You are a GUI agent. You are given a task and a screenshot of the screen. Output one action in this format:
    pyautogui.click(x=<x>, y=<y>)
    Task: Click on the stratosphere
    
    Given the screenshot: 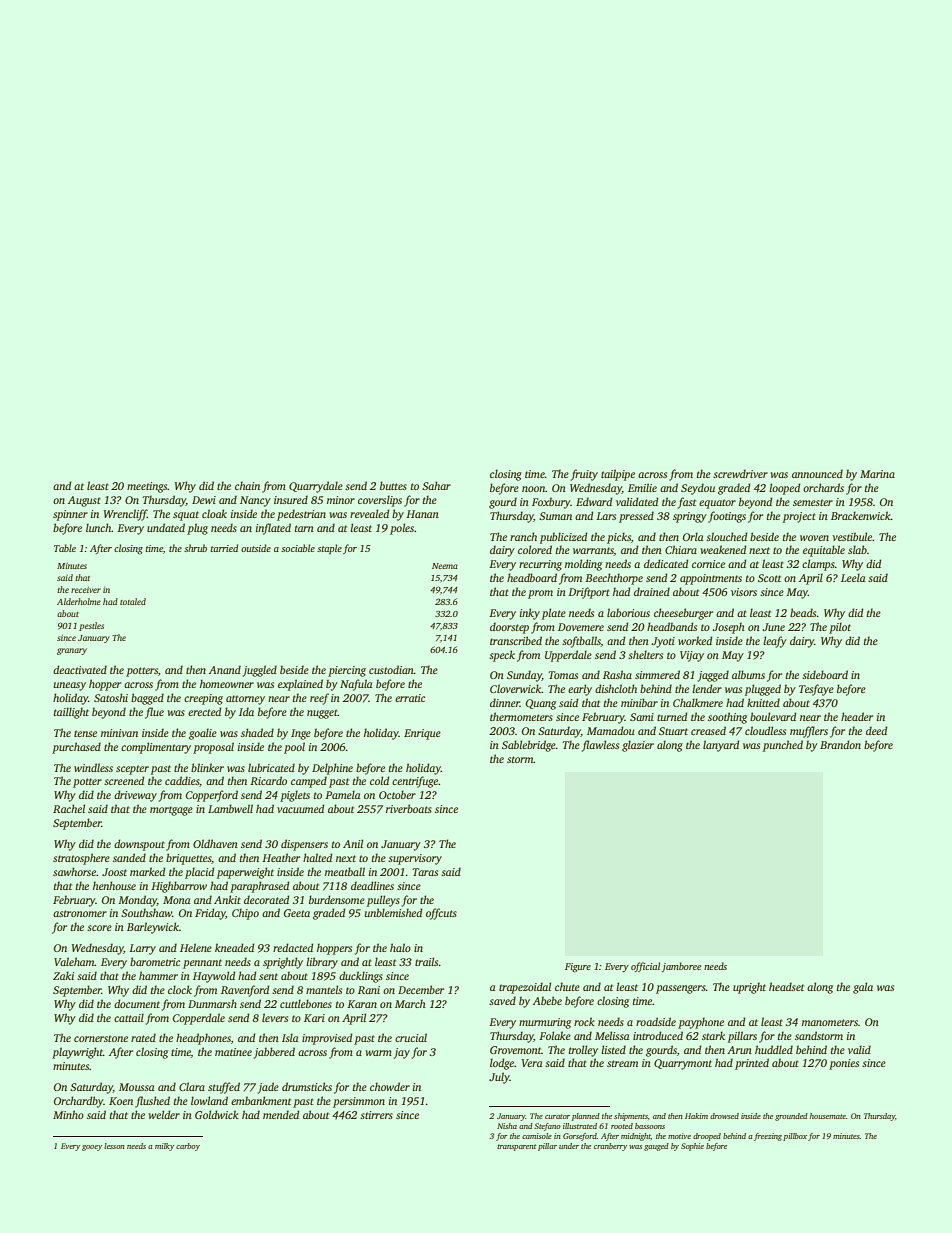 What is the action you would take?
    pyautogui.click(x=81, y=859)
